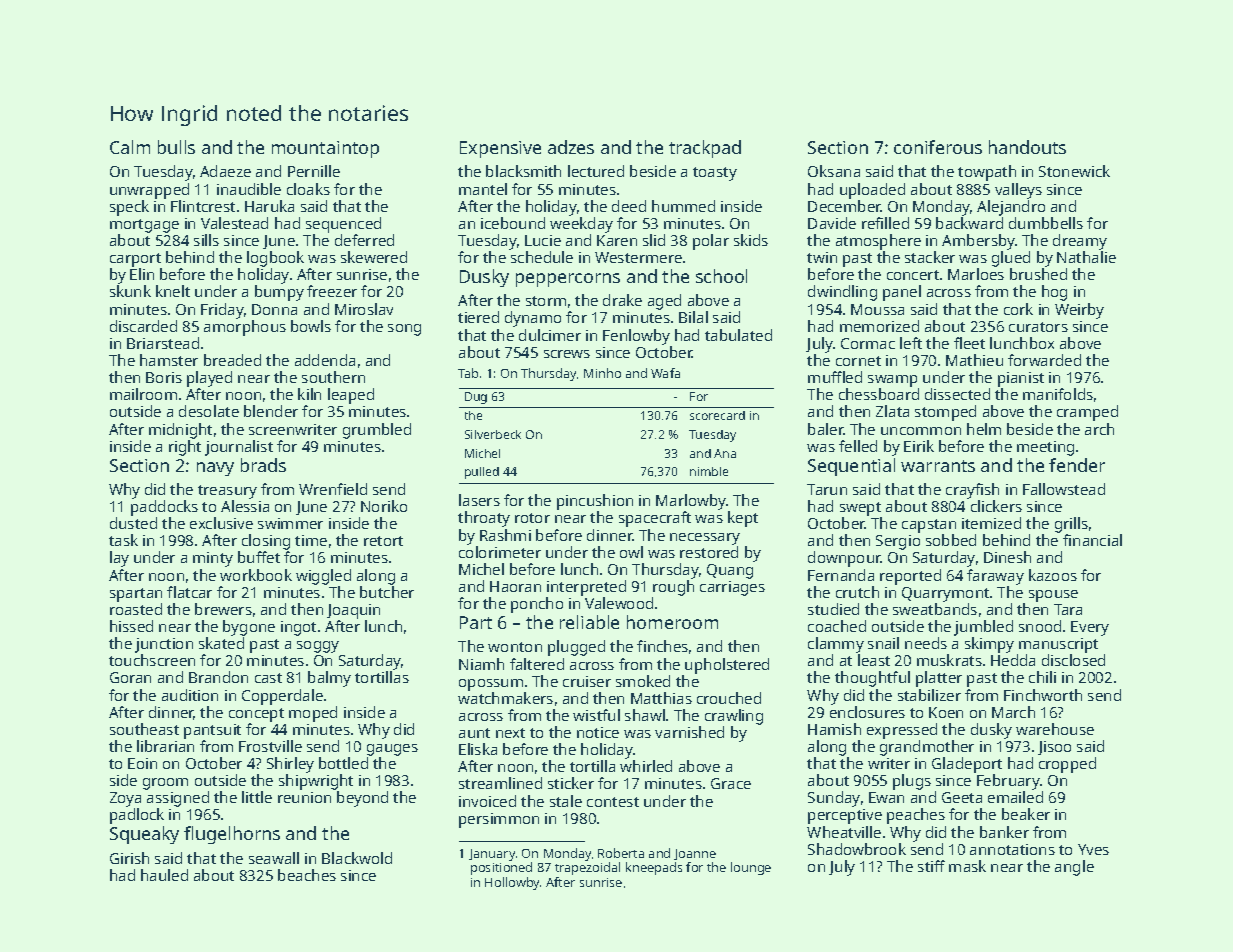 The height and width of the document is (952, 1233). What do you see at coordinates (1077, 465) in the document?
I see `fender` at bounding box center [1077, 465].
